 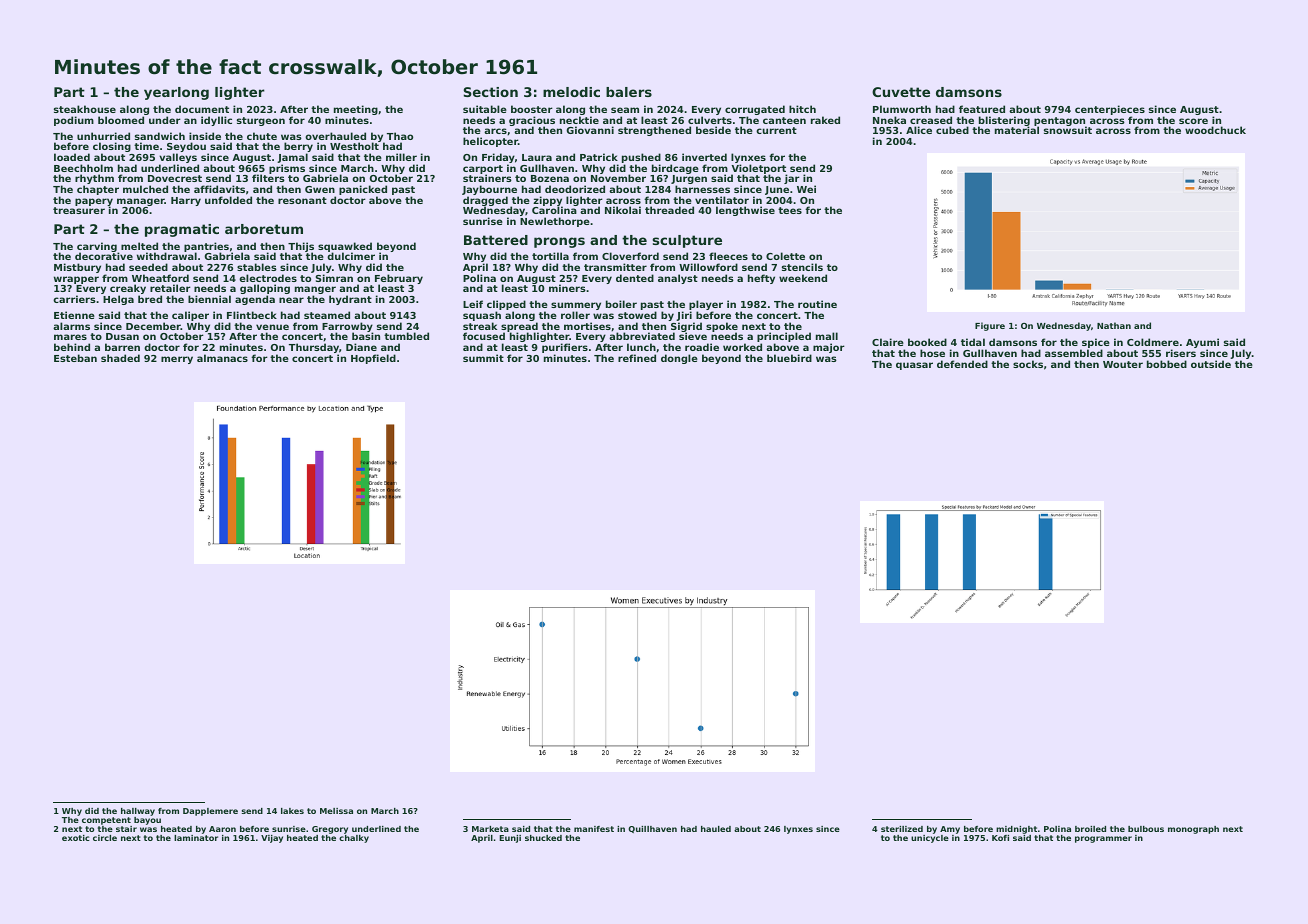 What do you see at coordinates (196, 838) in the screenshot?
I see `laminator` at bounding box center [196, 838].
